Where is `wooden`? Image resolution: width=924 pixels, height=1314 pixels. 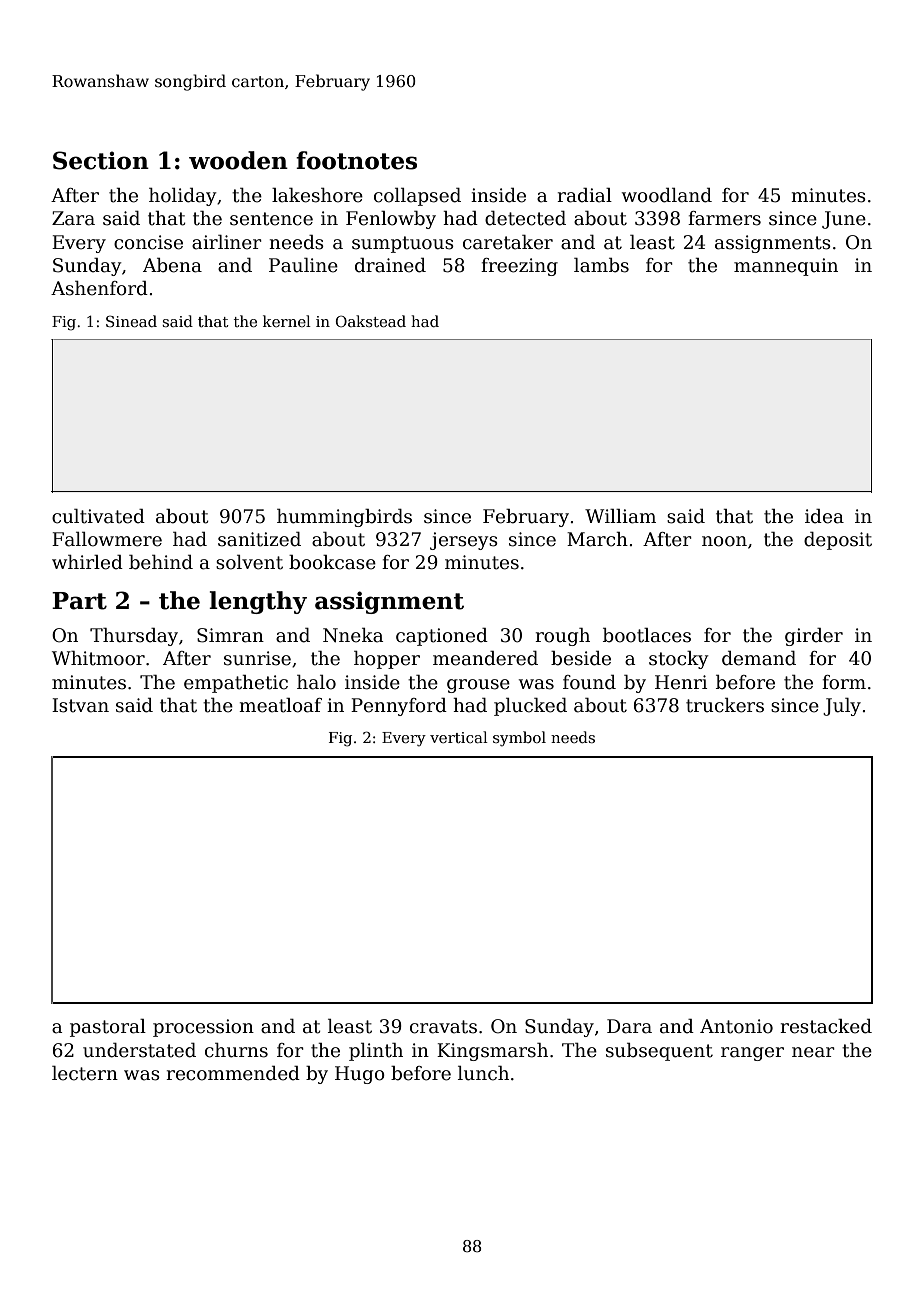 wooden is located at coordinates (238, 160).
